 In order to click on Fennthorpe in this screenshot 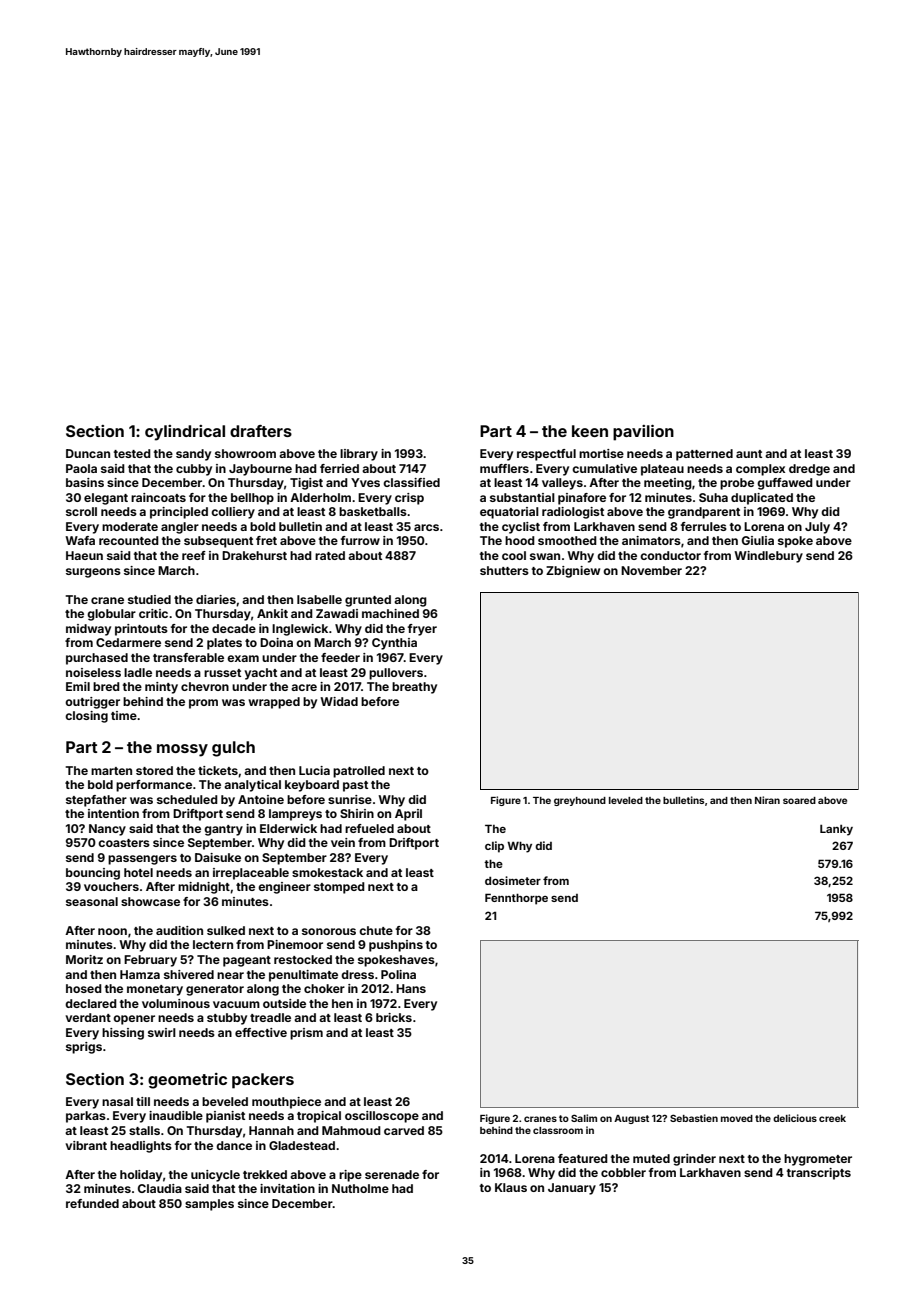, I will do `click(516, 899)`.
